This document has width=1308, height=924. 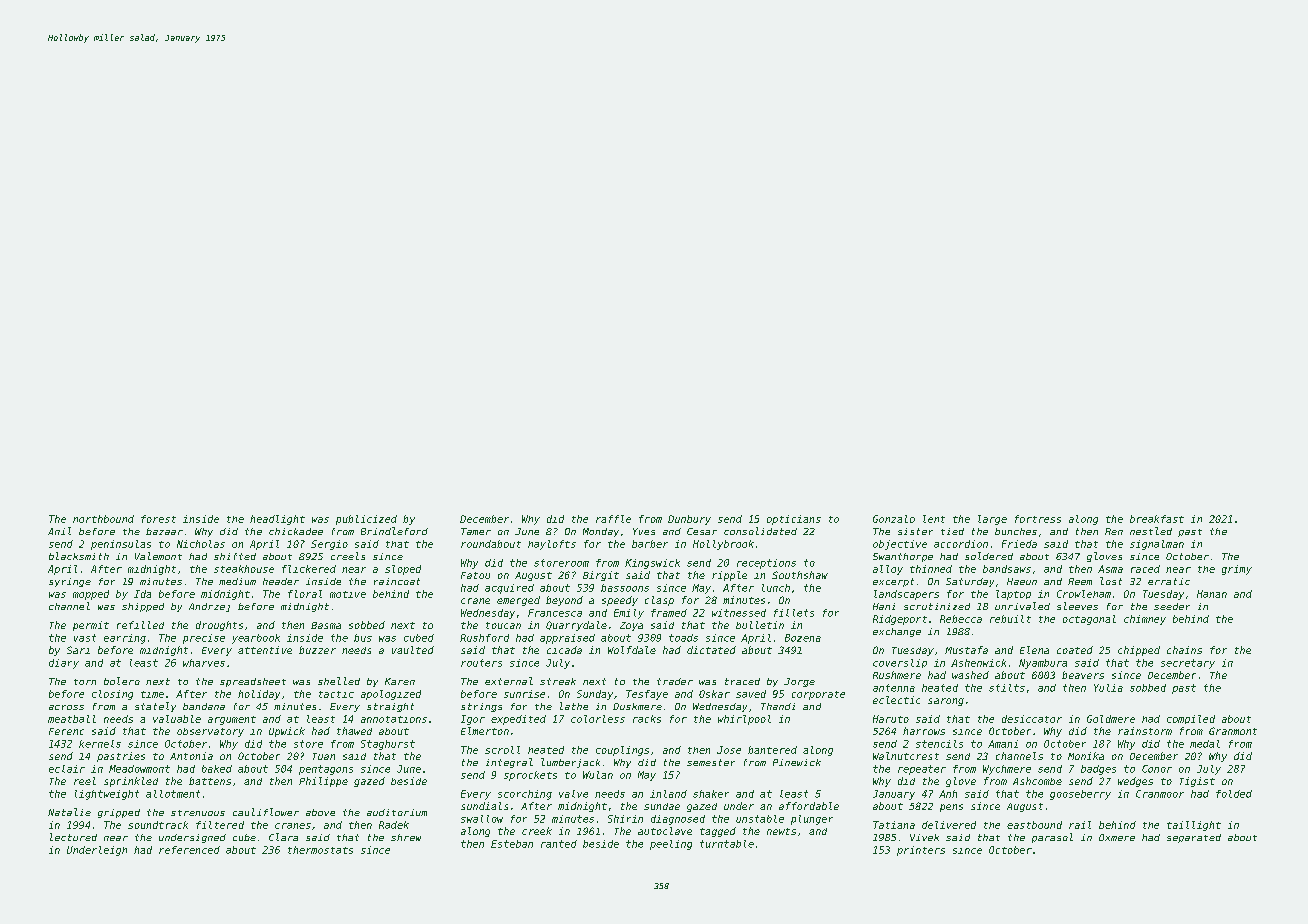 What do you see at coordinates (711, 650) in the document?
I see `dictated` at bounding box center [711, 650].
